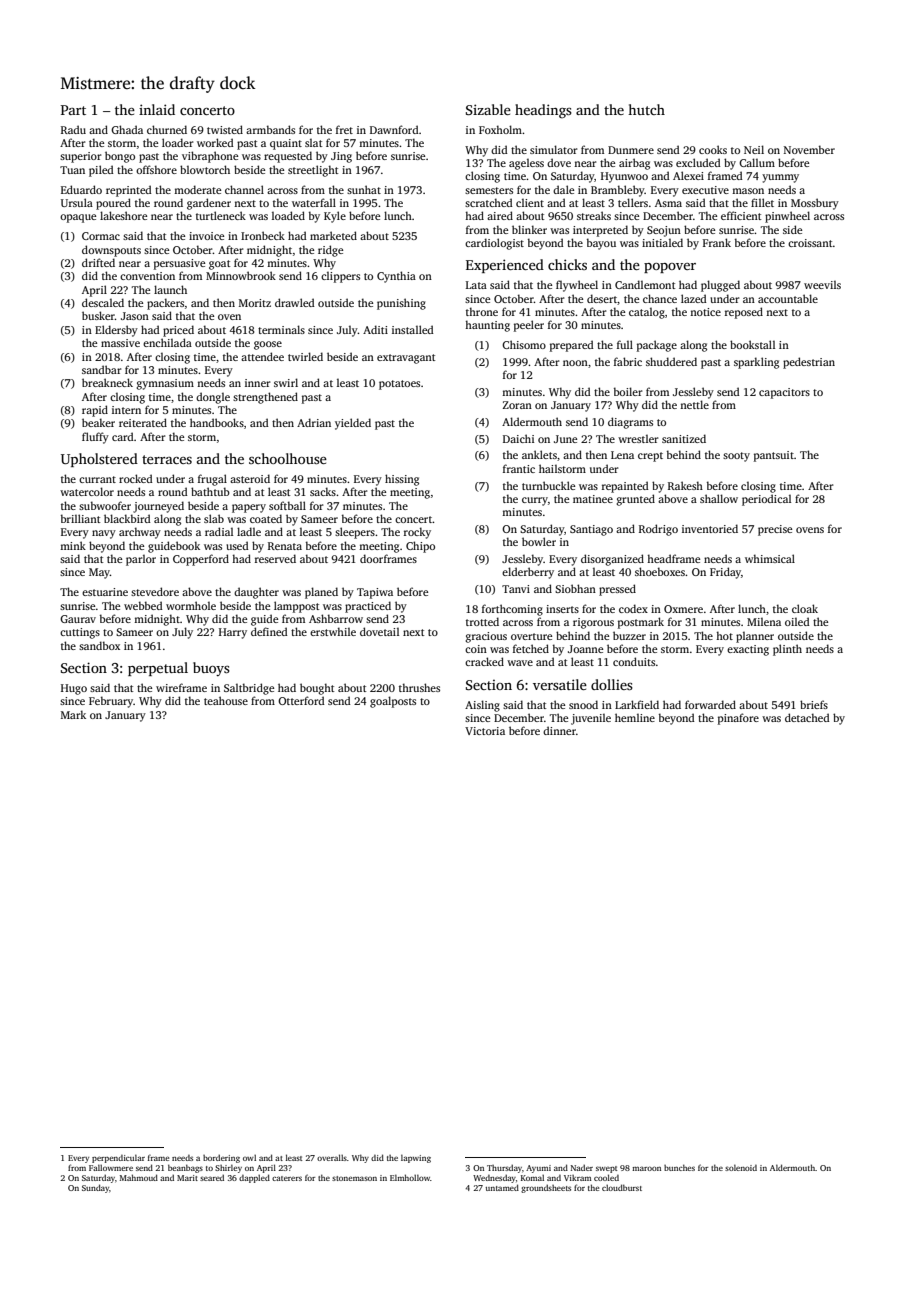 This document has width=908, height=1316. Describe the element at coordinates (399, 385) in the document. I see `potatoes` at that location.
